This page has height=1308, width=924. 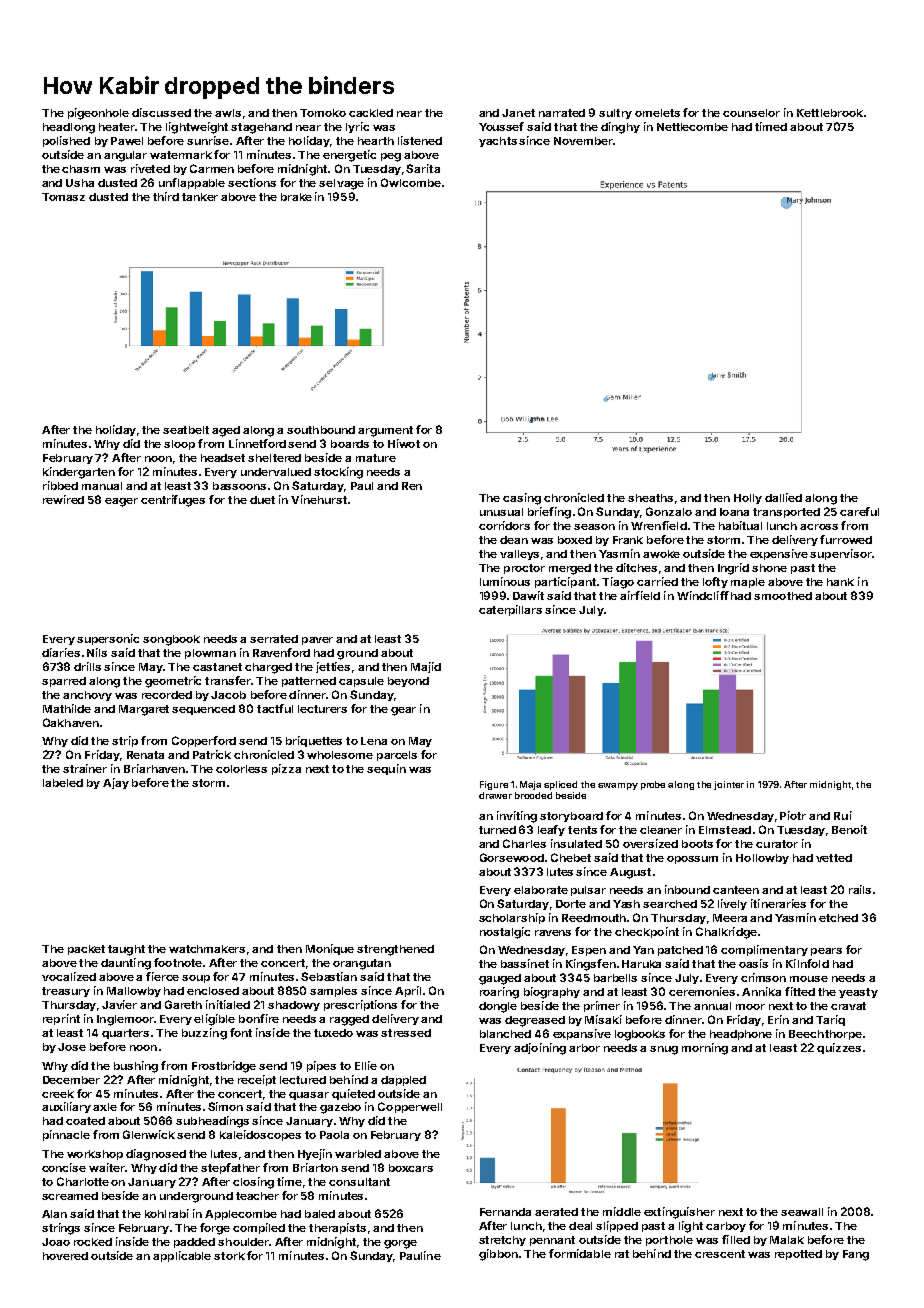 What do you see at coordinates (751, 113) in the page?
I see `counselor` at bounding box center [751, 113].
